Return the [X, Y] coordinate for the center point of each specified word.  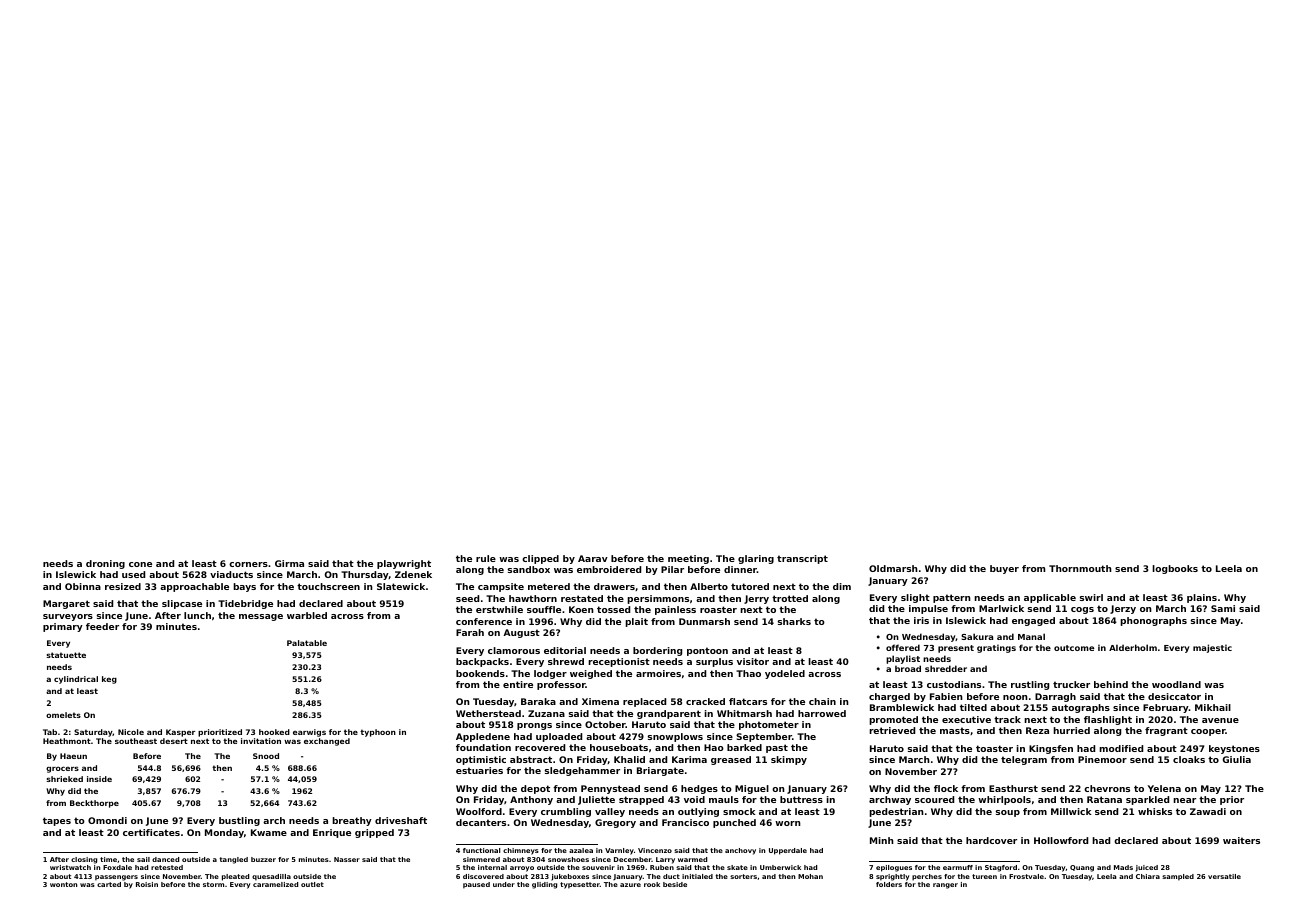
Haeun [73, 756]
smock [739, 811]
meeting [688, 559]
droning [105, 564]
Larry [665, 860]
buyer [1004, 569]
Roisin [147, 884]
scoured [934, 799]
